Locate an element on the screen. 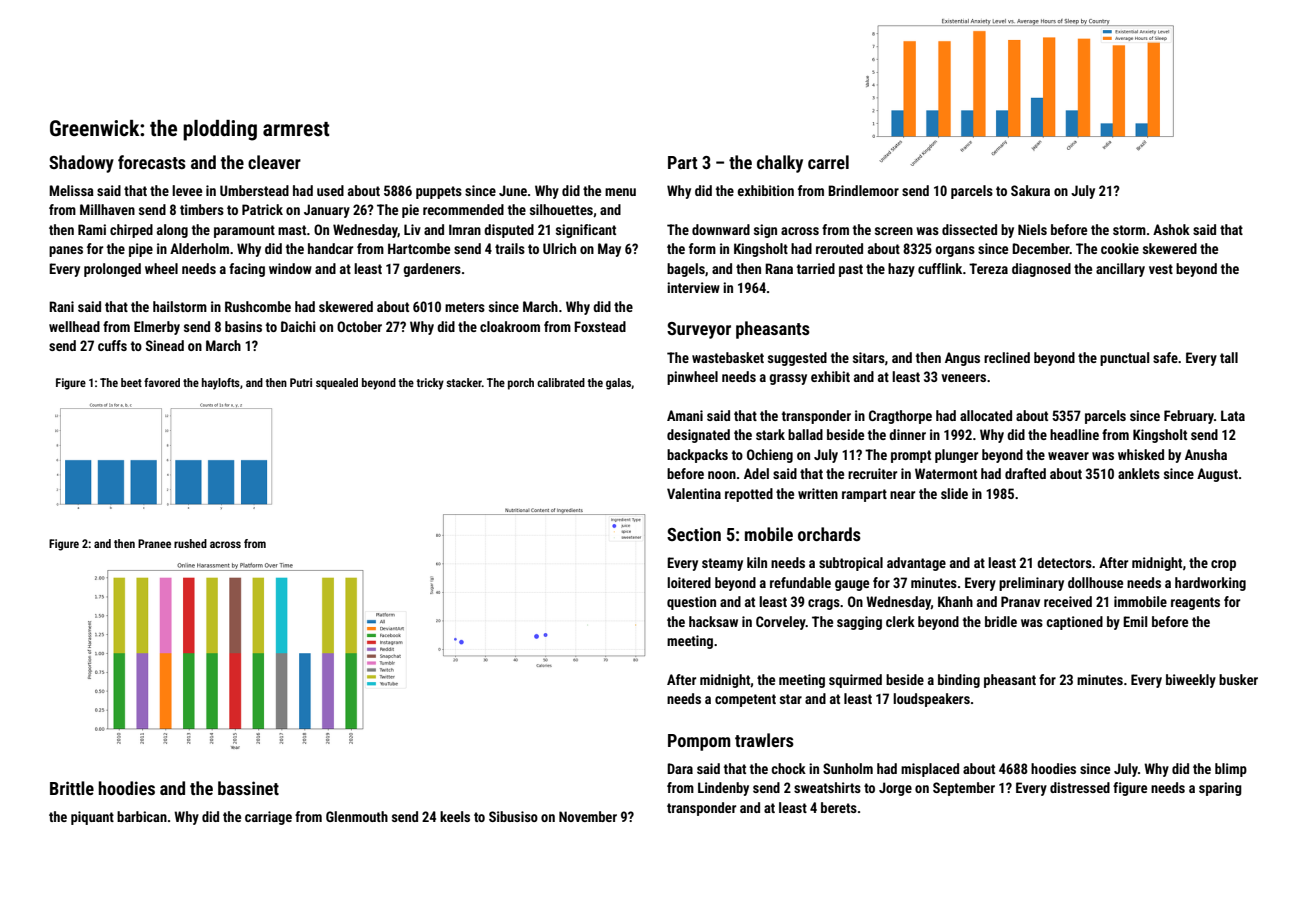  hacksaw is located at coordinates (713, 621).
